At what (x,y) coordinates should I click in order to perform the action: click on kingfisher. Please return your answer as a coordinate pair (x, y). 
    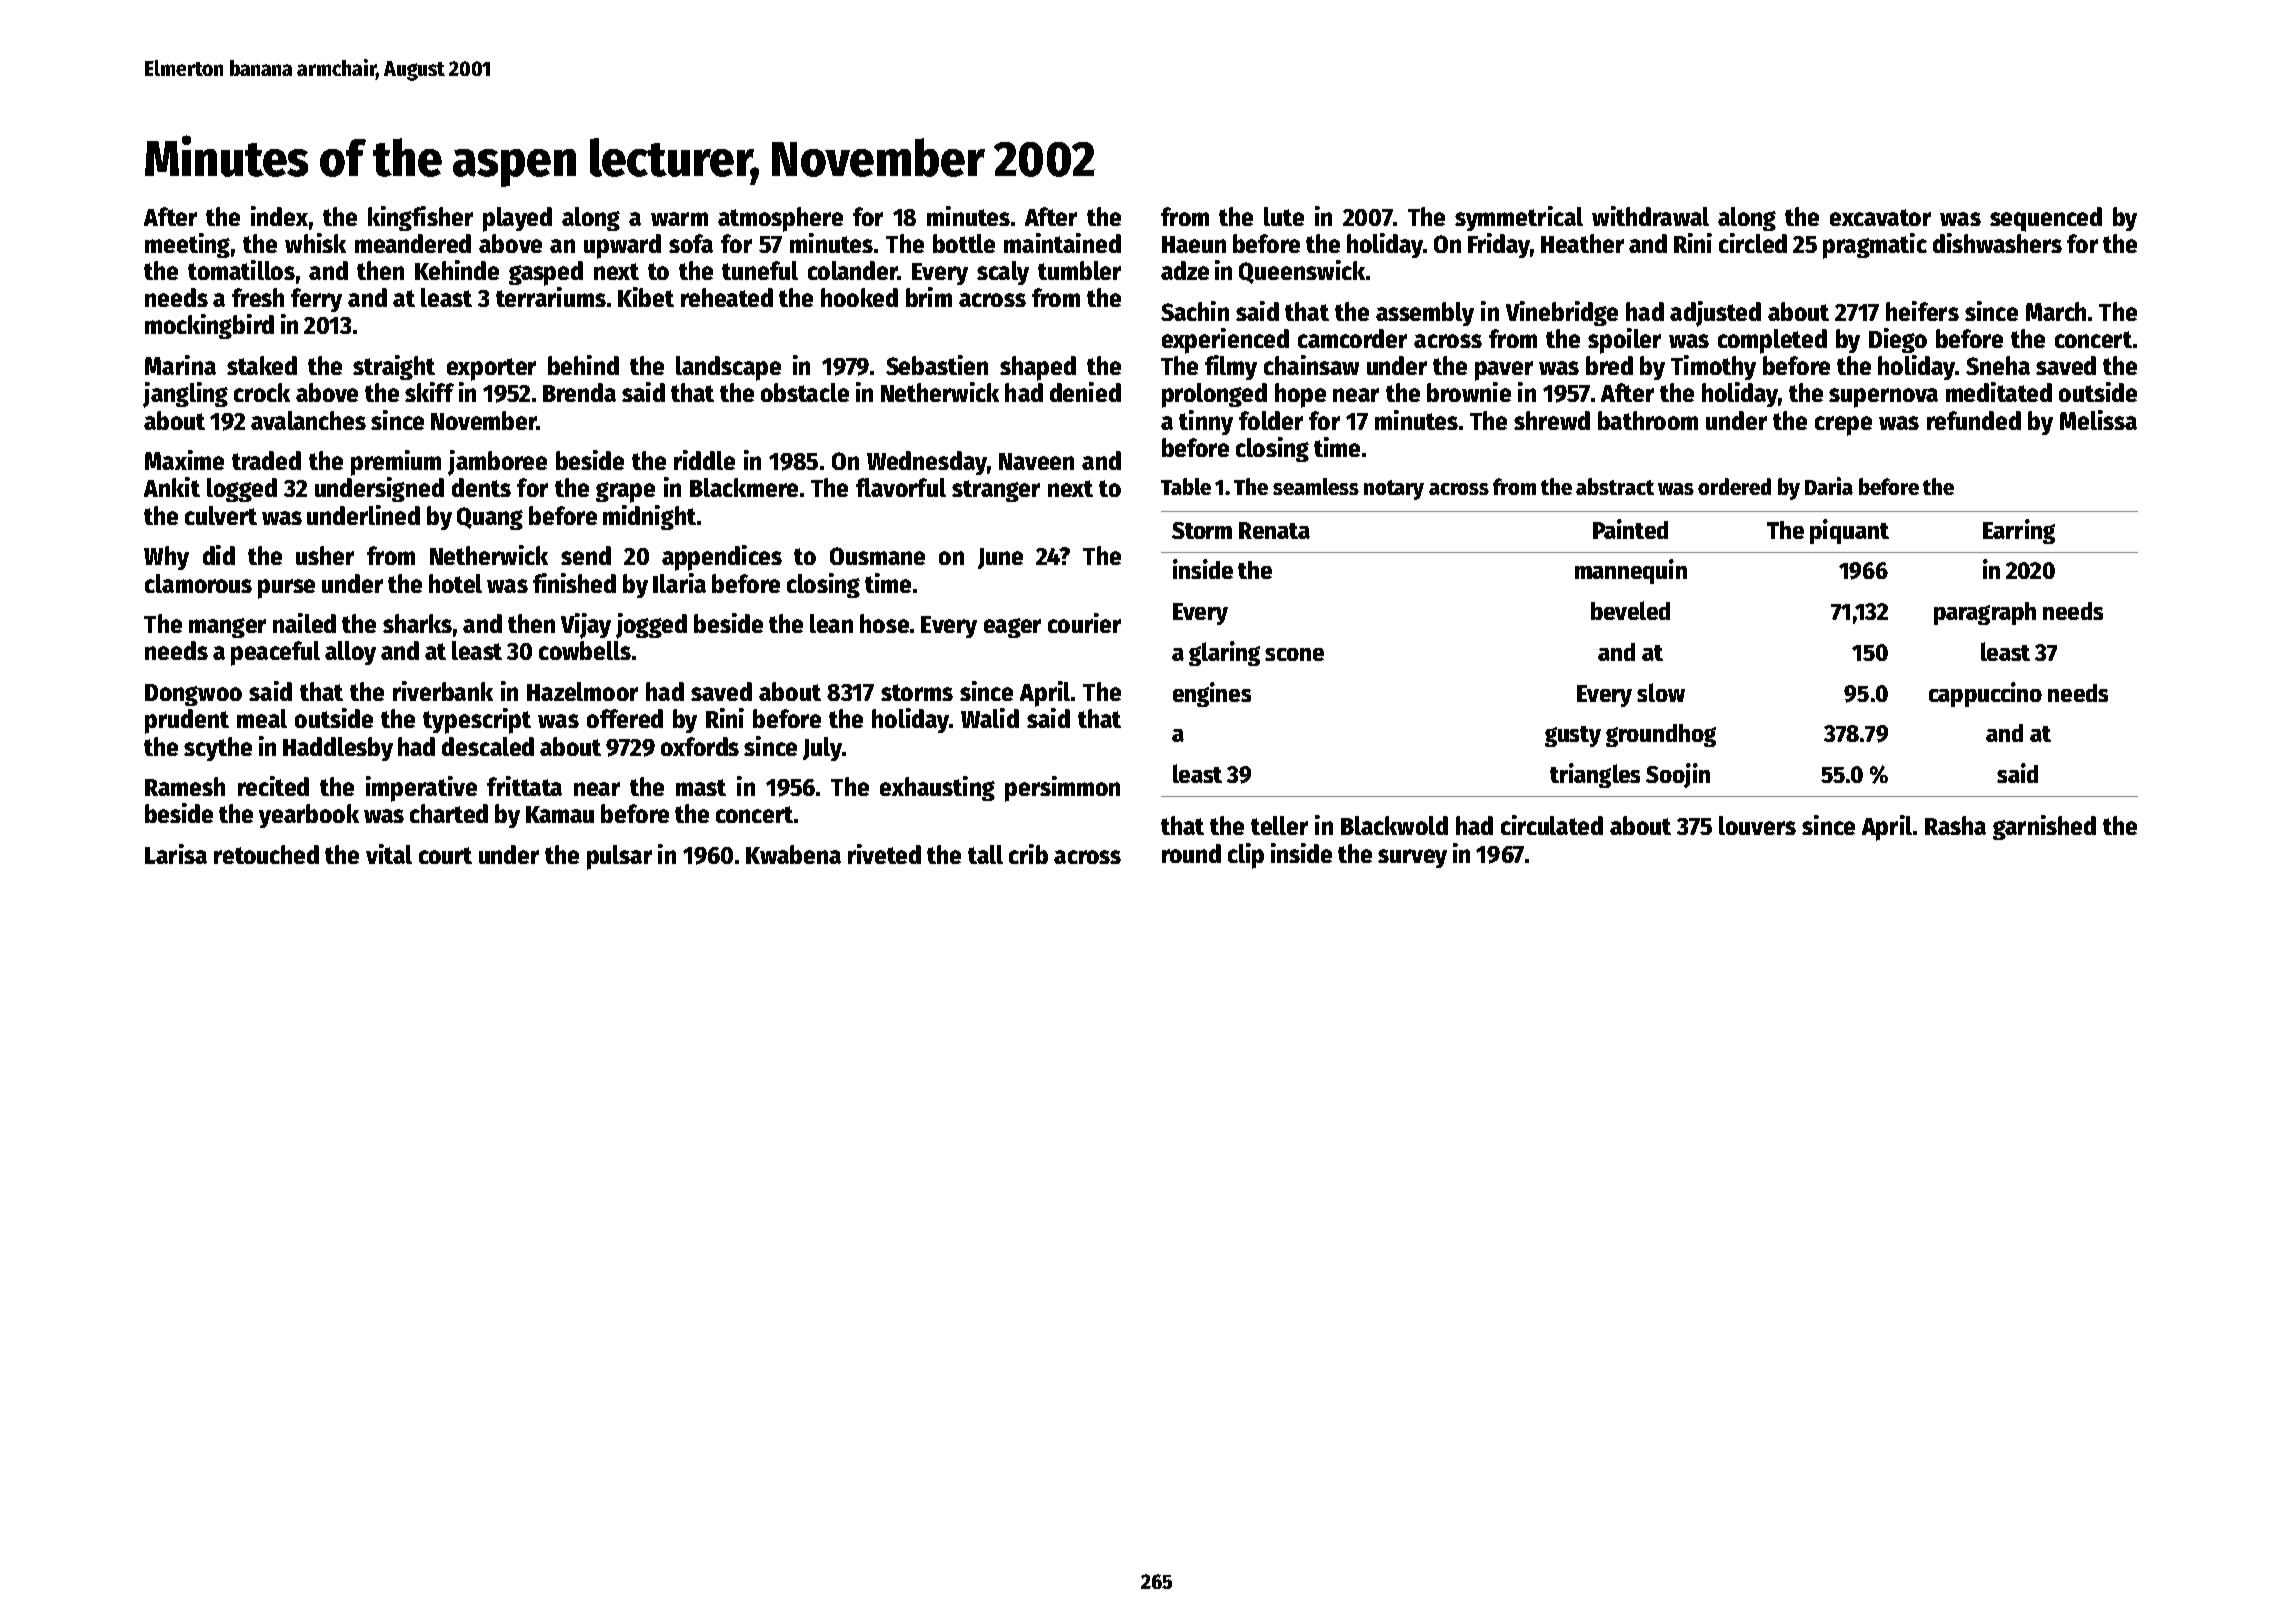
    Looking at the image, I should click on (420, 218).
